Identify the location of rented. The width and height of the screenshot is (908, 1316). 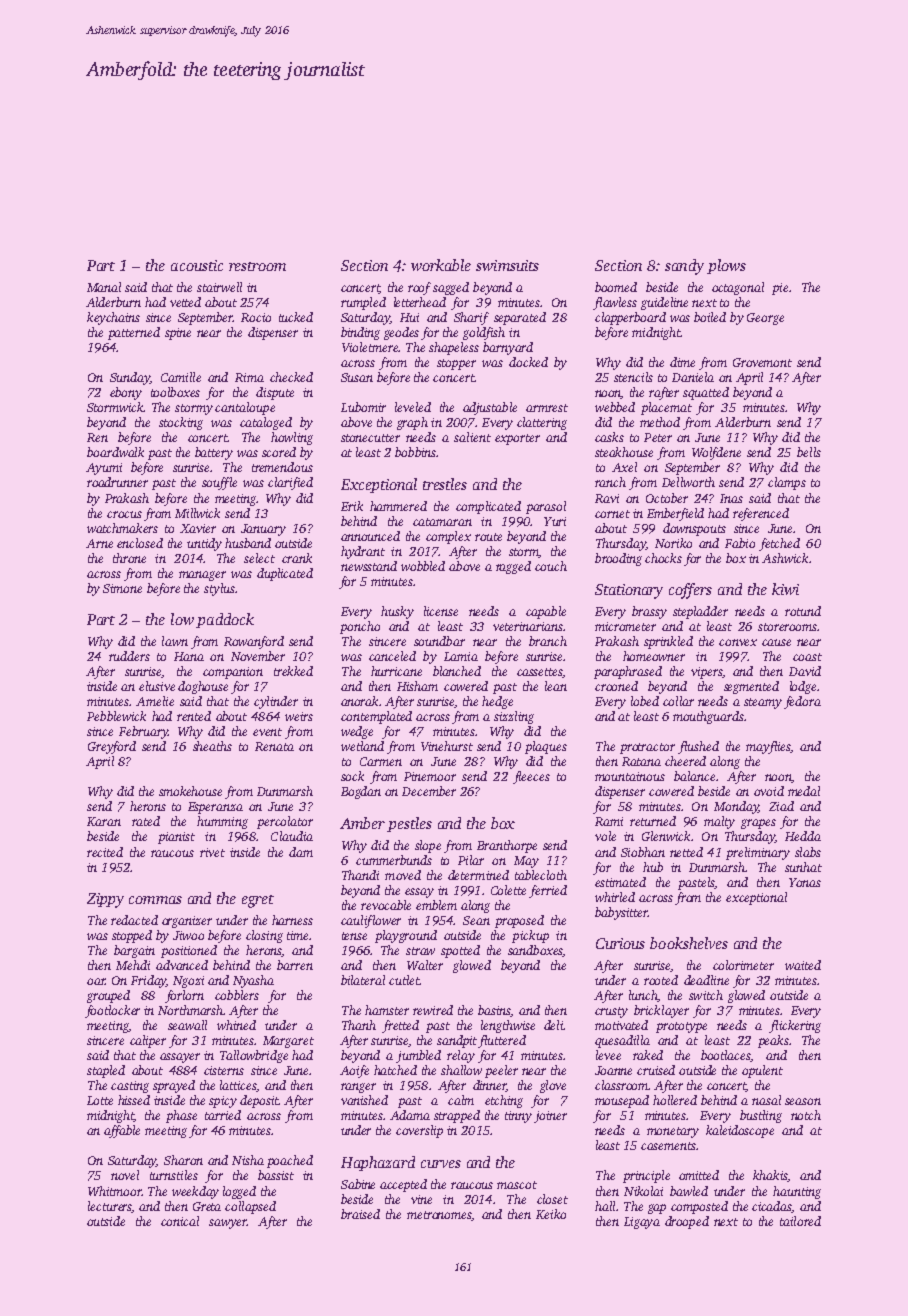
(194, 716).
